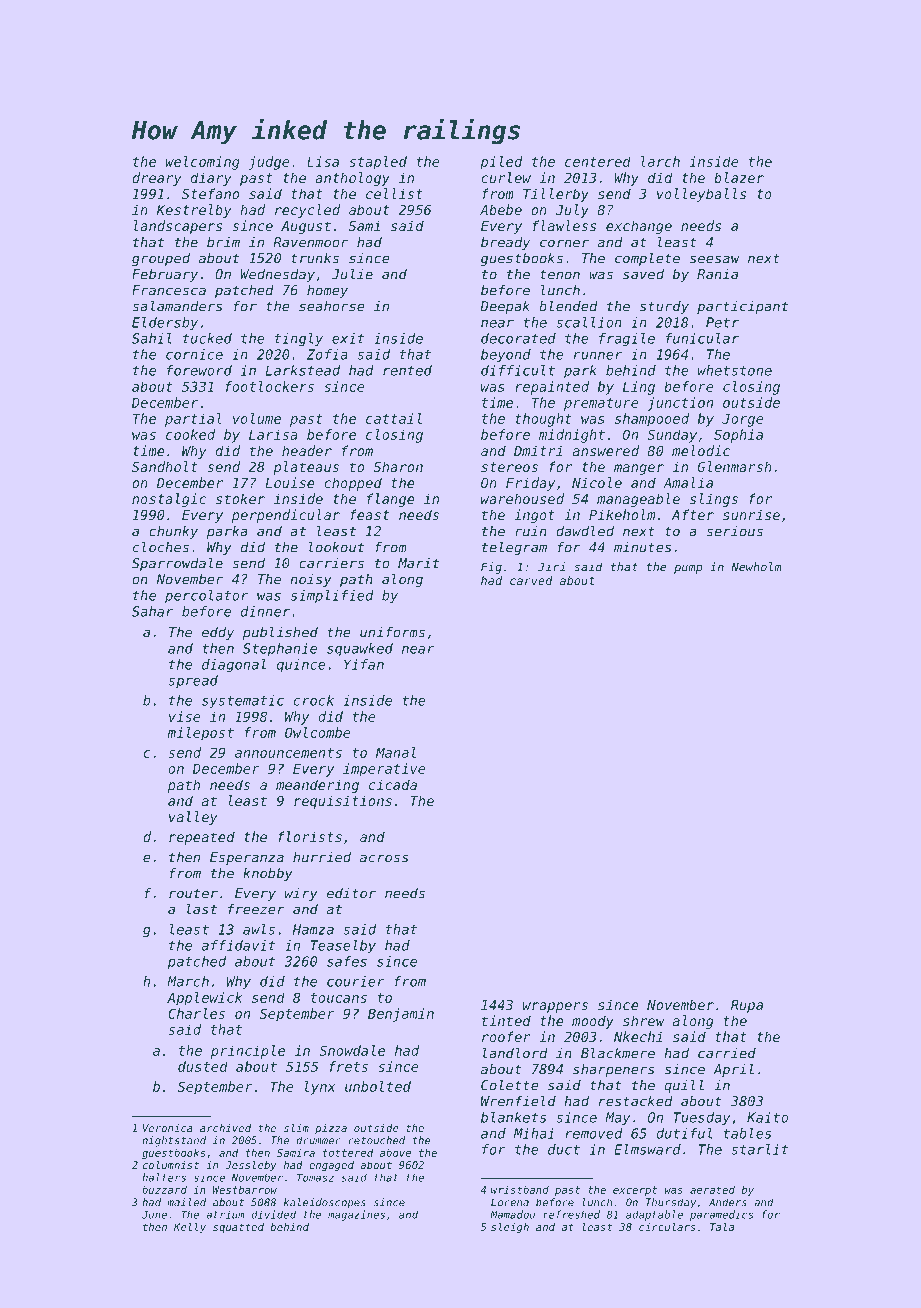  Describe the element at coordinates (733, 1070) in the page. I see `April` at that location.
